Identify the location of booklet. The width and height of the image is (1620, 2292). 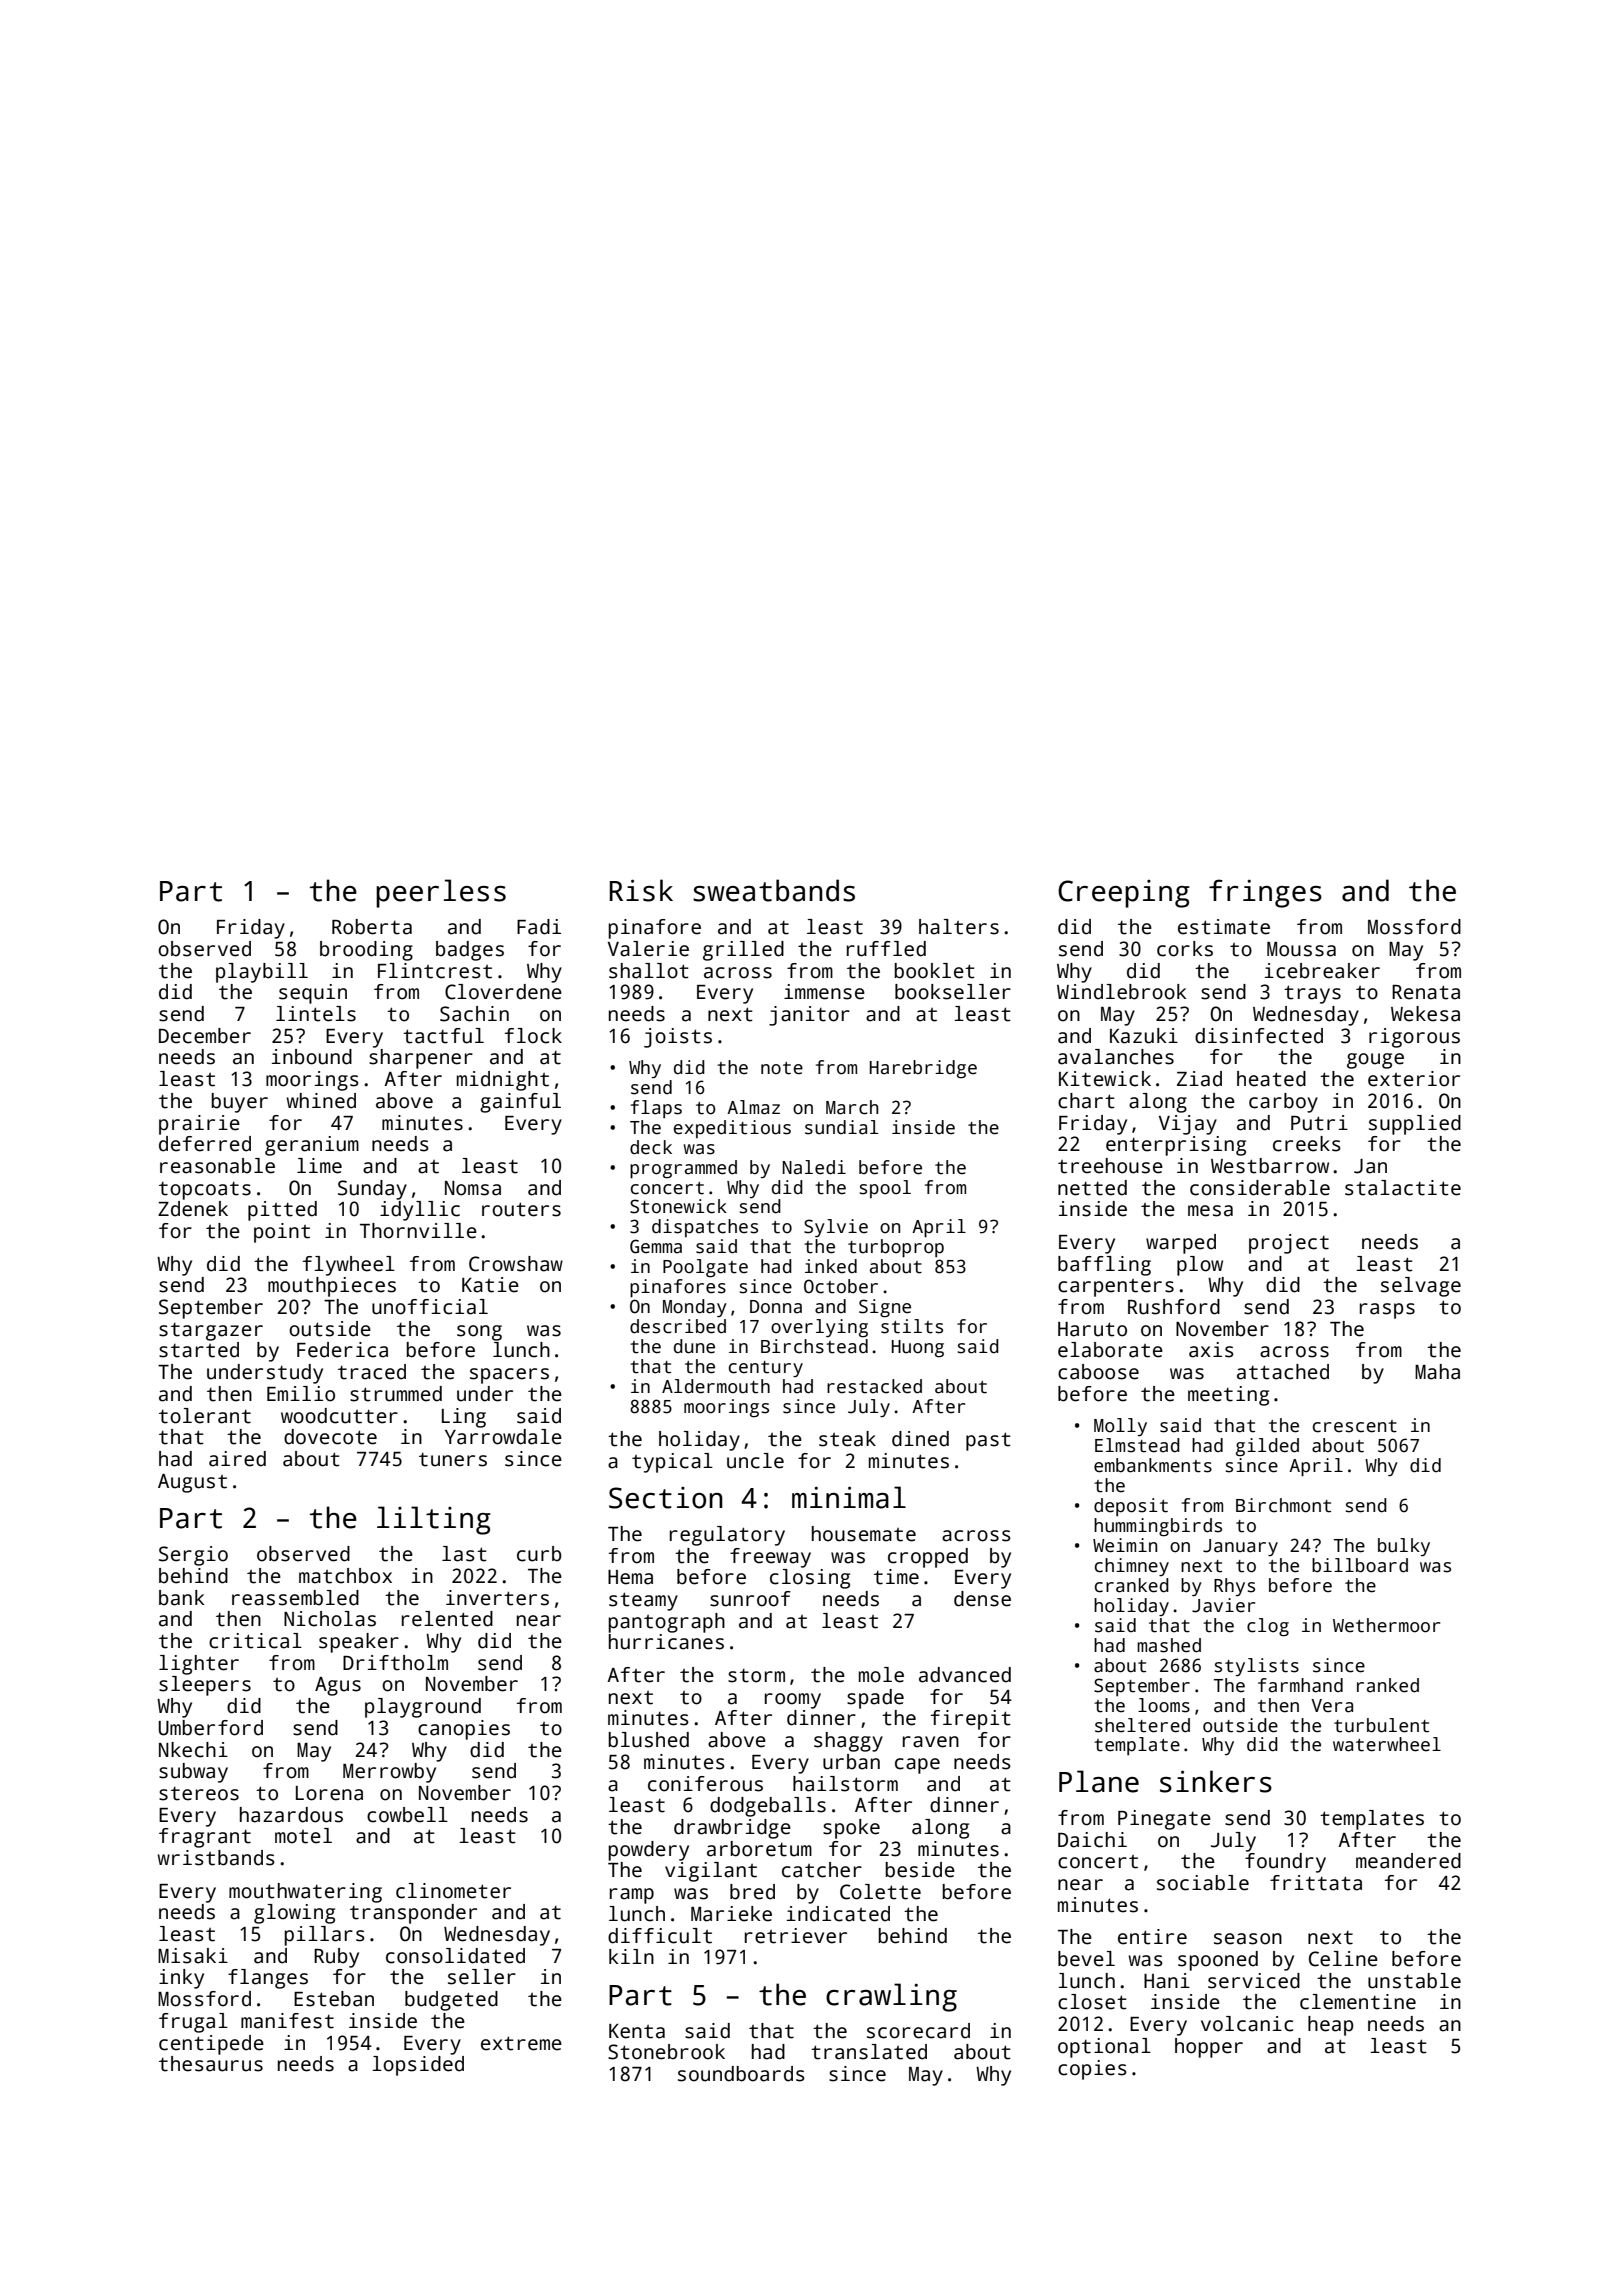
(934, 971).
